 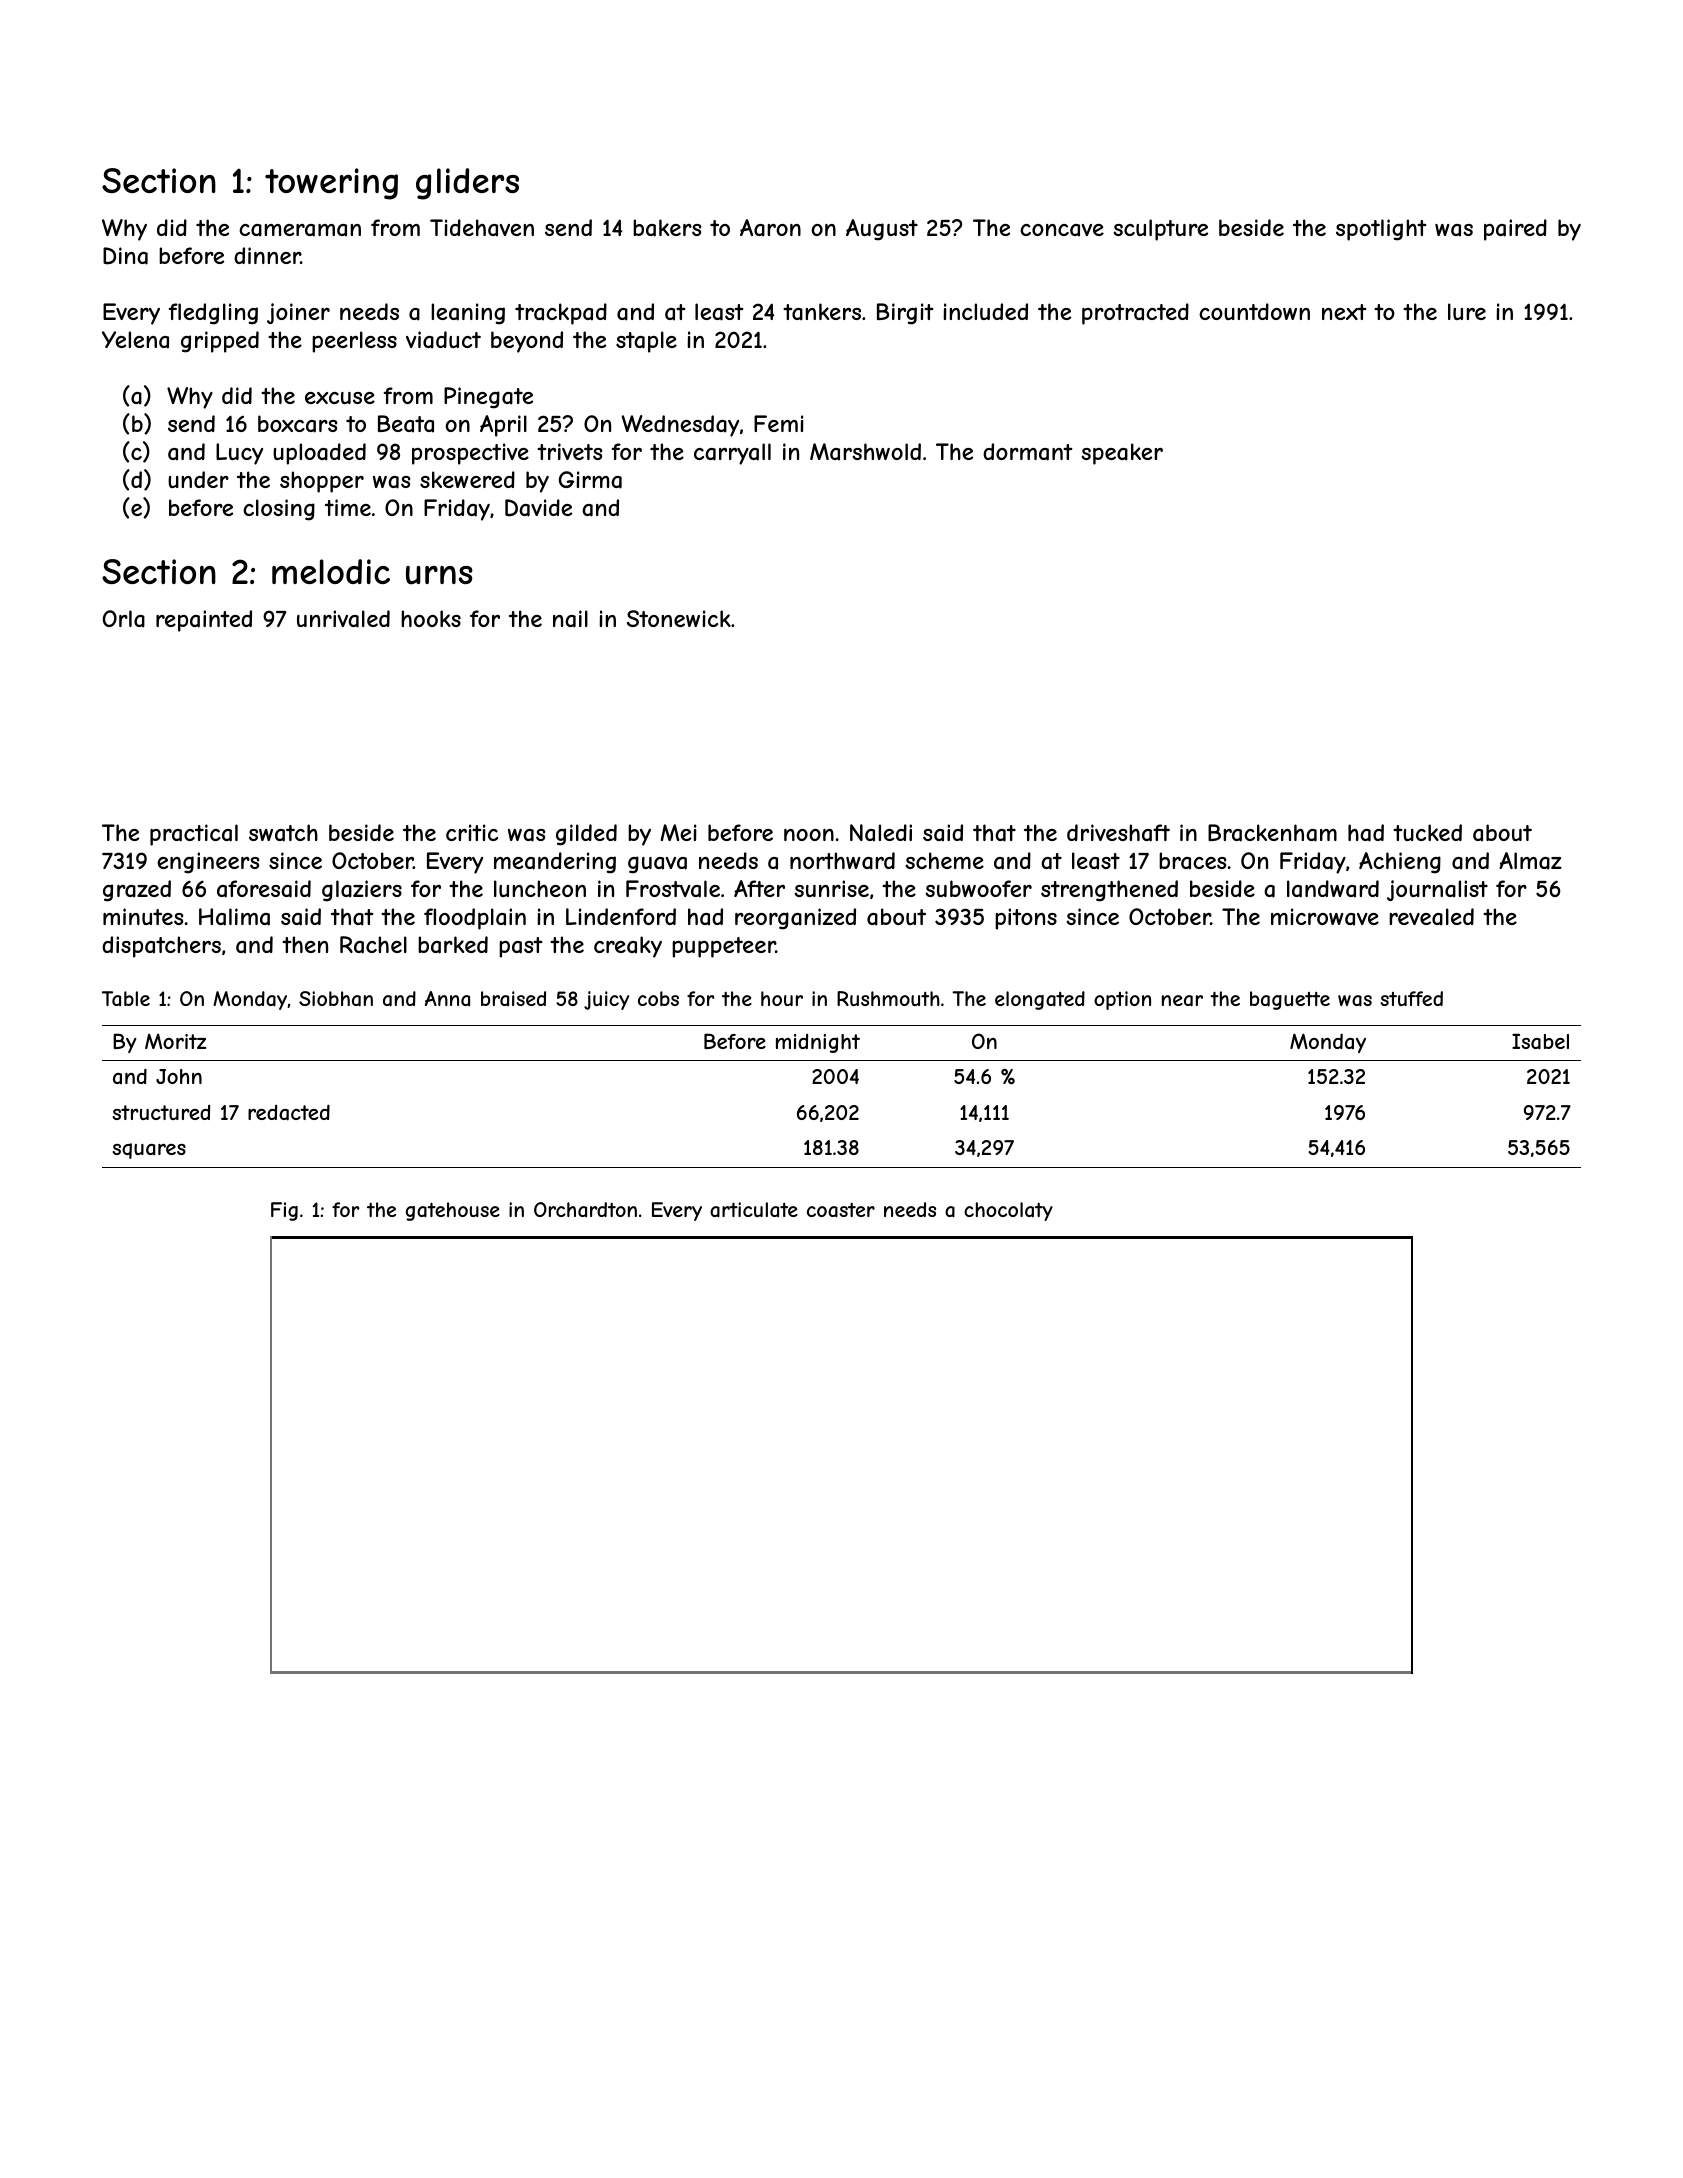 I want to click on Dina, so click(x=125, y=256).
